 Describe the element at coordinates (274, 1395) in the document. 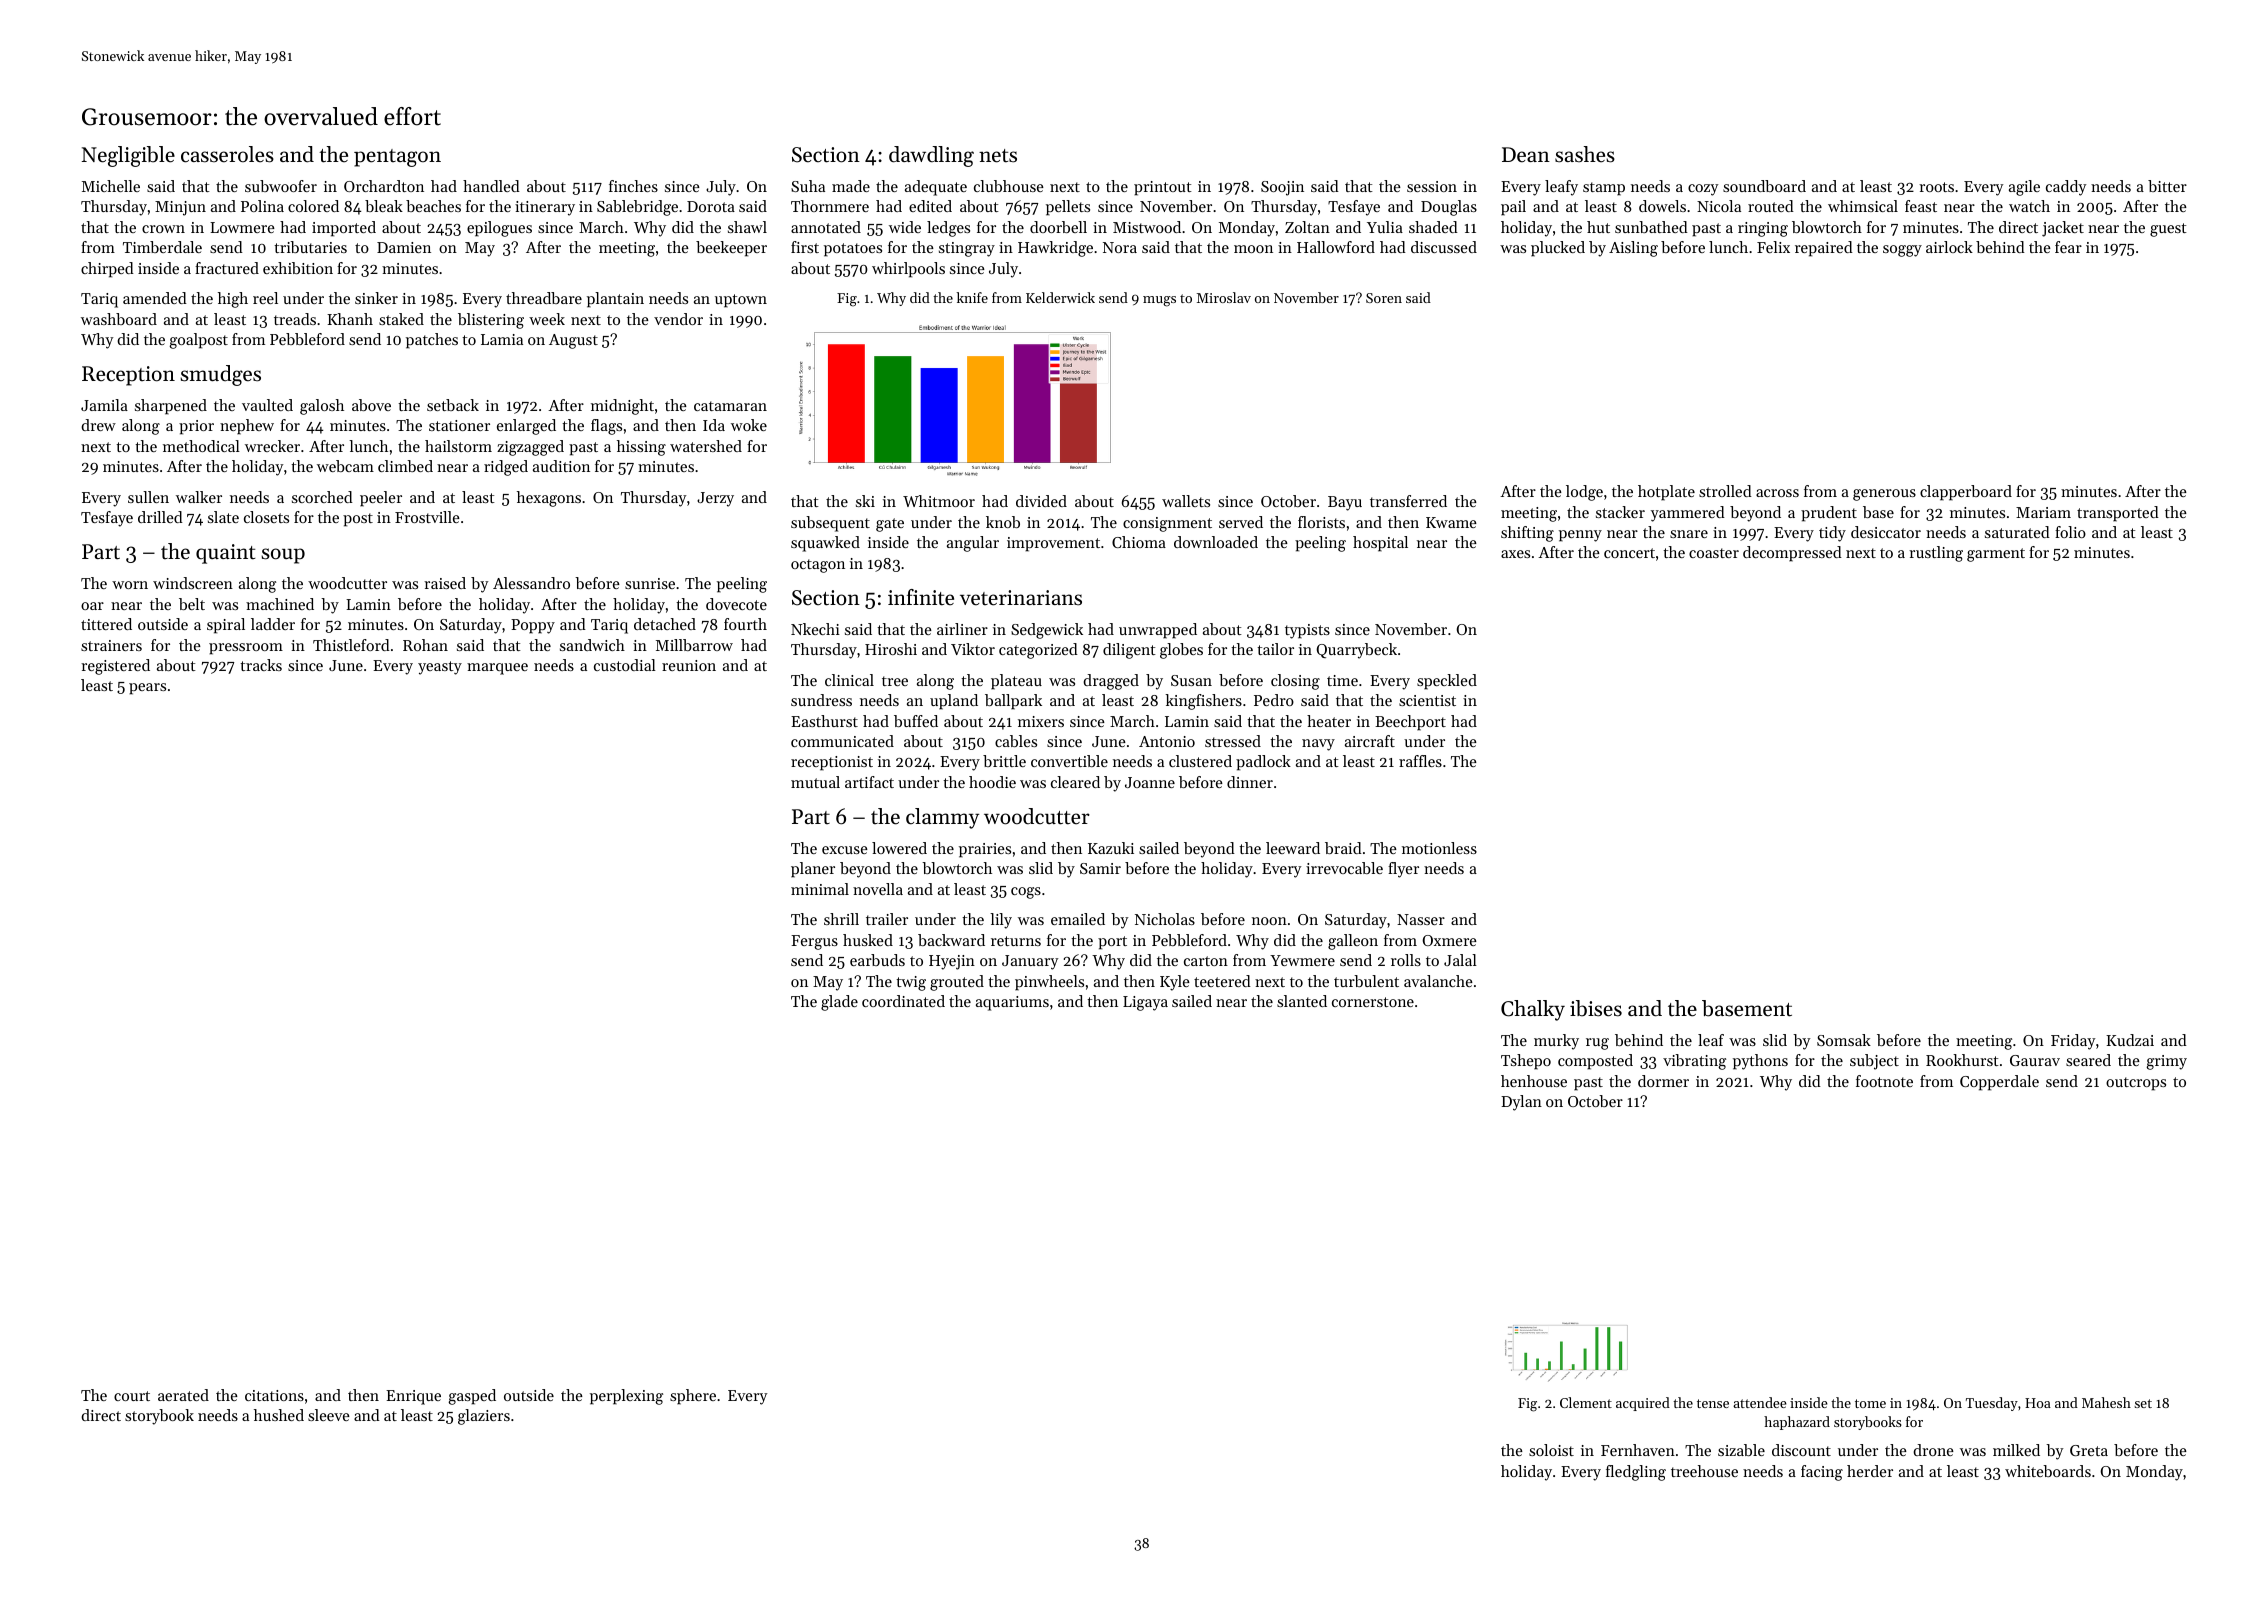

I see `citations` at that location.
